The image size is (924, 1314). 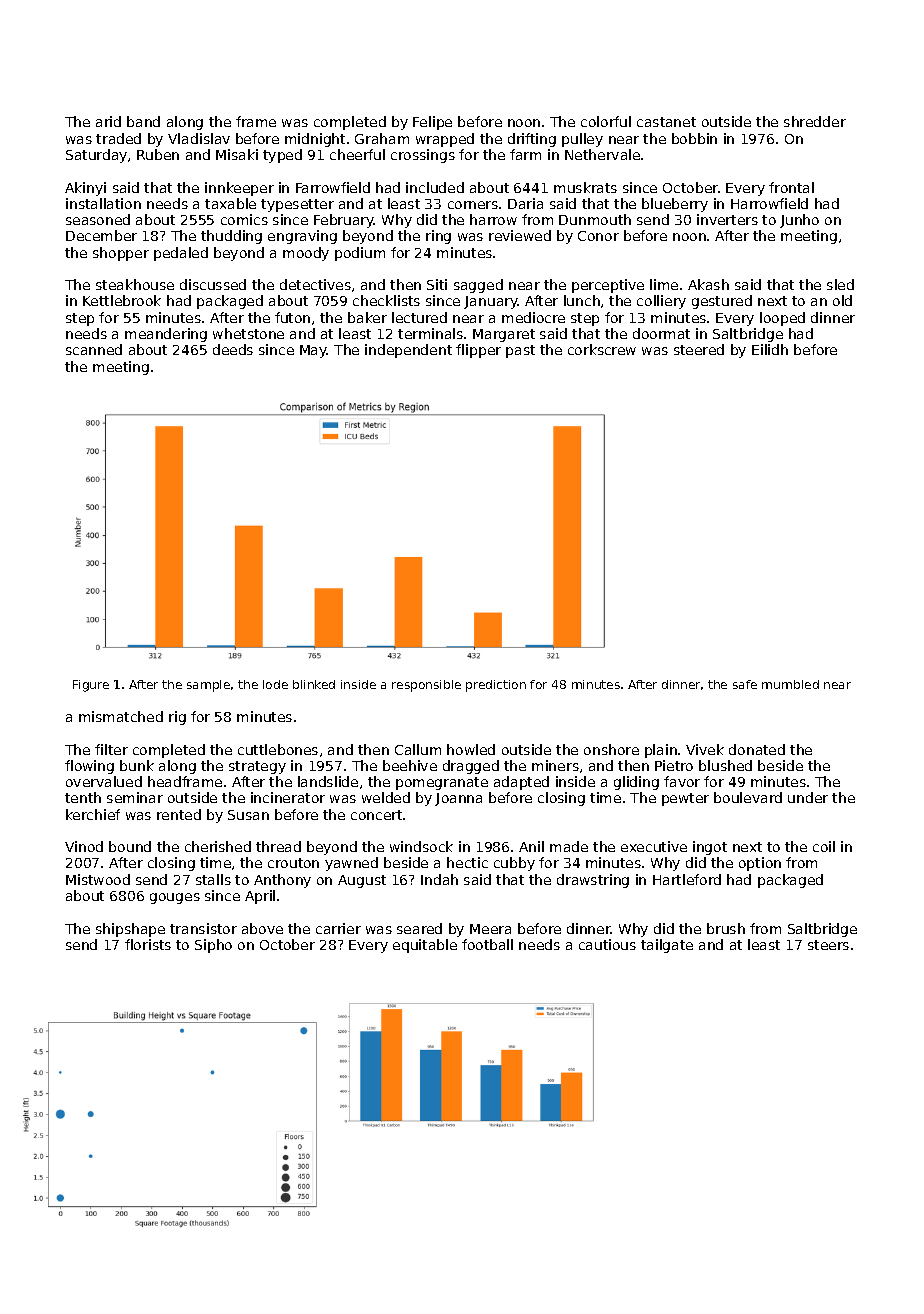 I want to click on transistor, so click(x=203, y=928).
